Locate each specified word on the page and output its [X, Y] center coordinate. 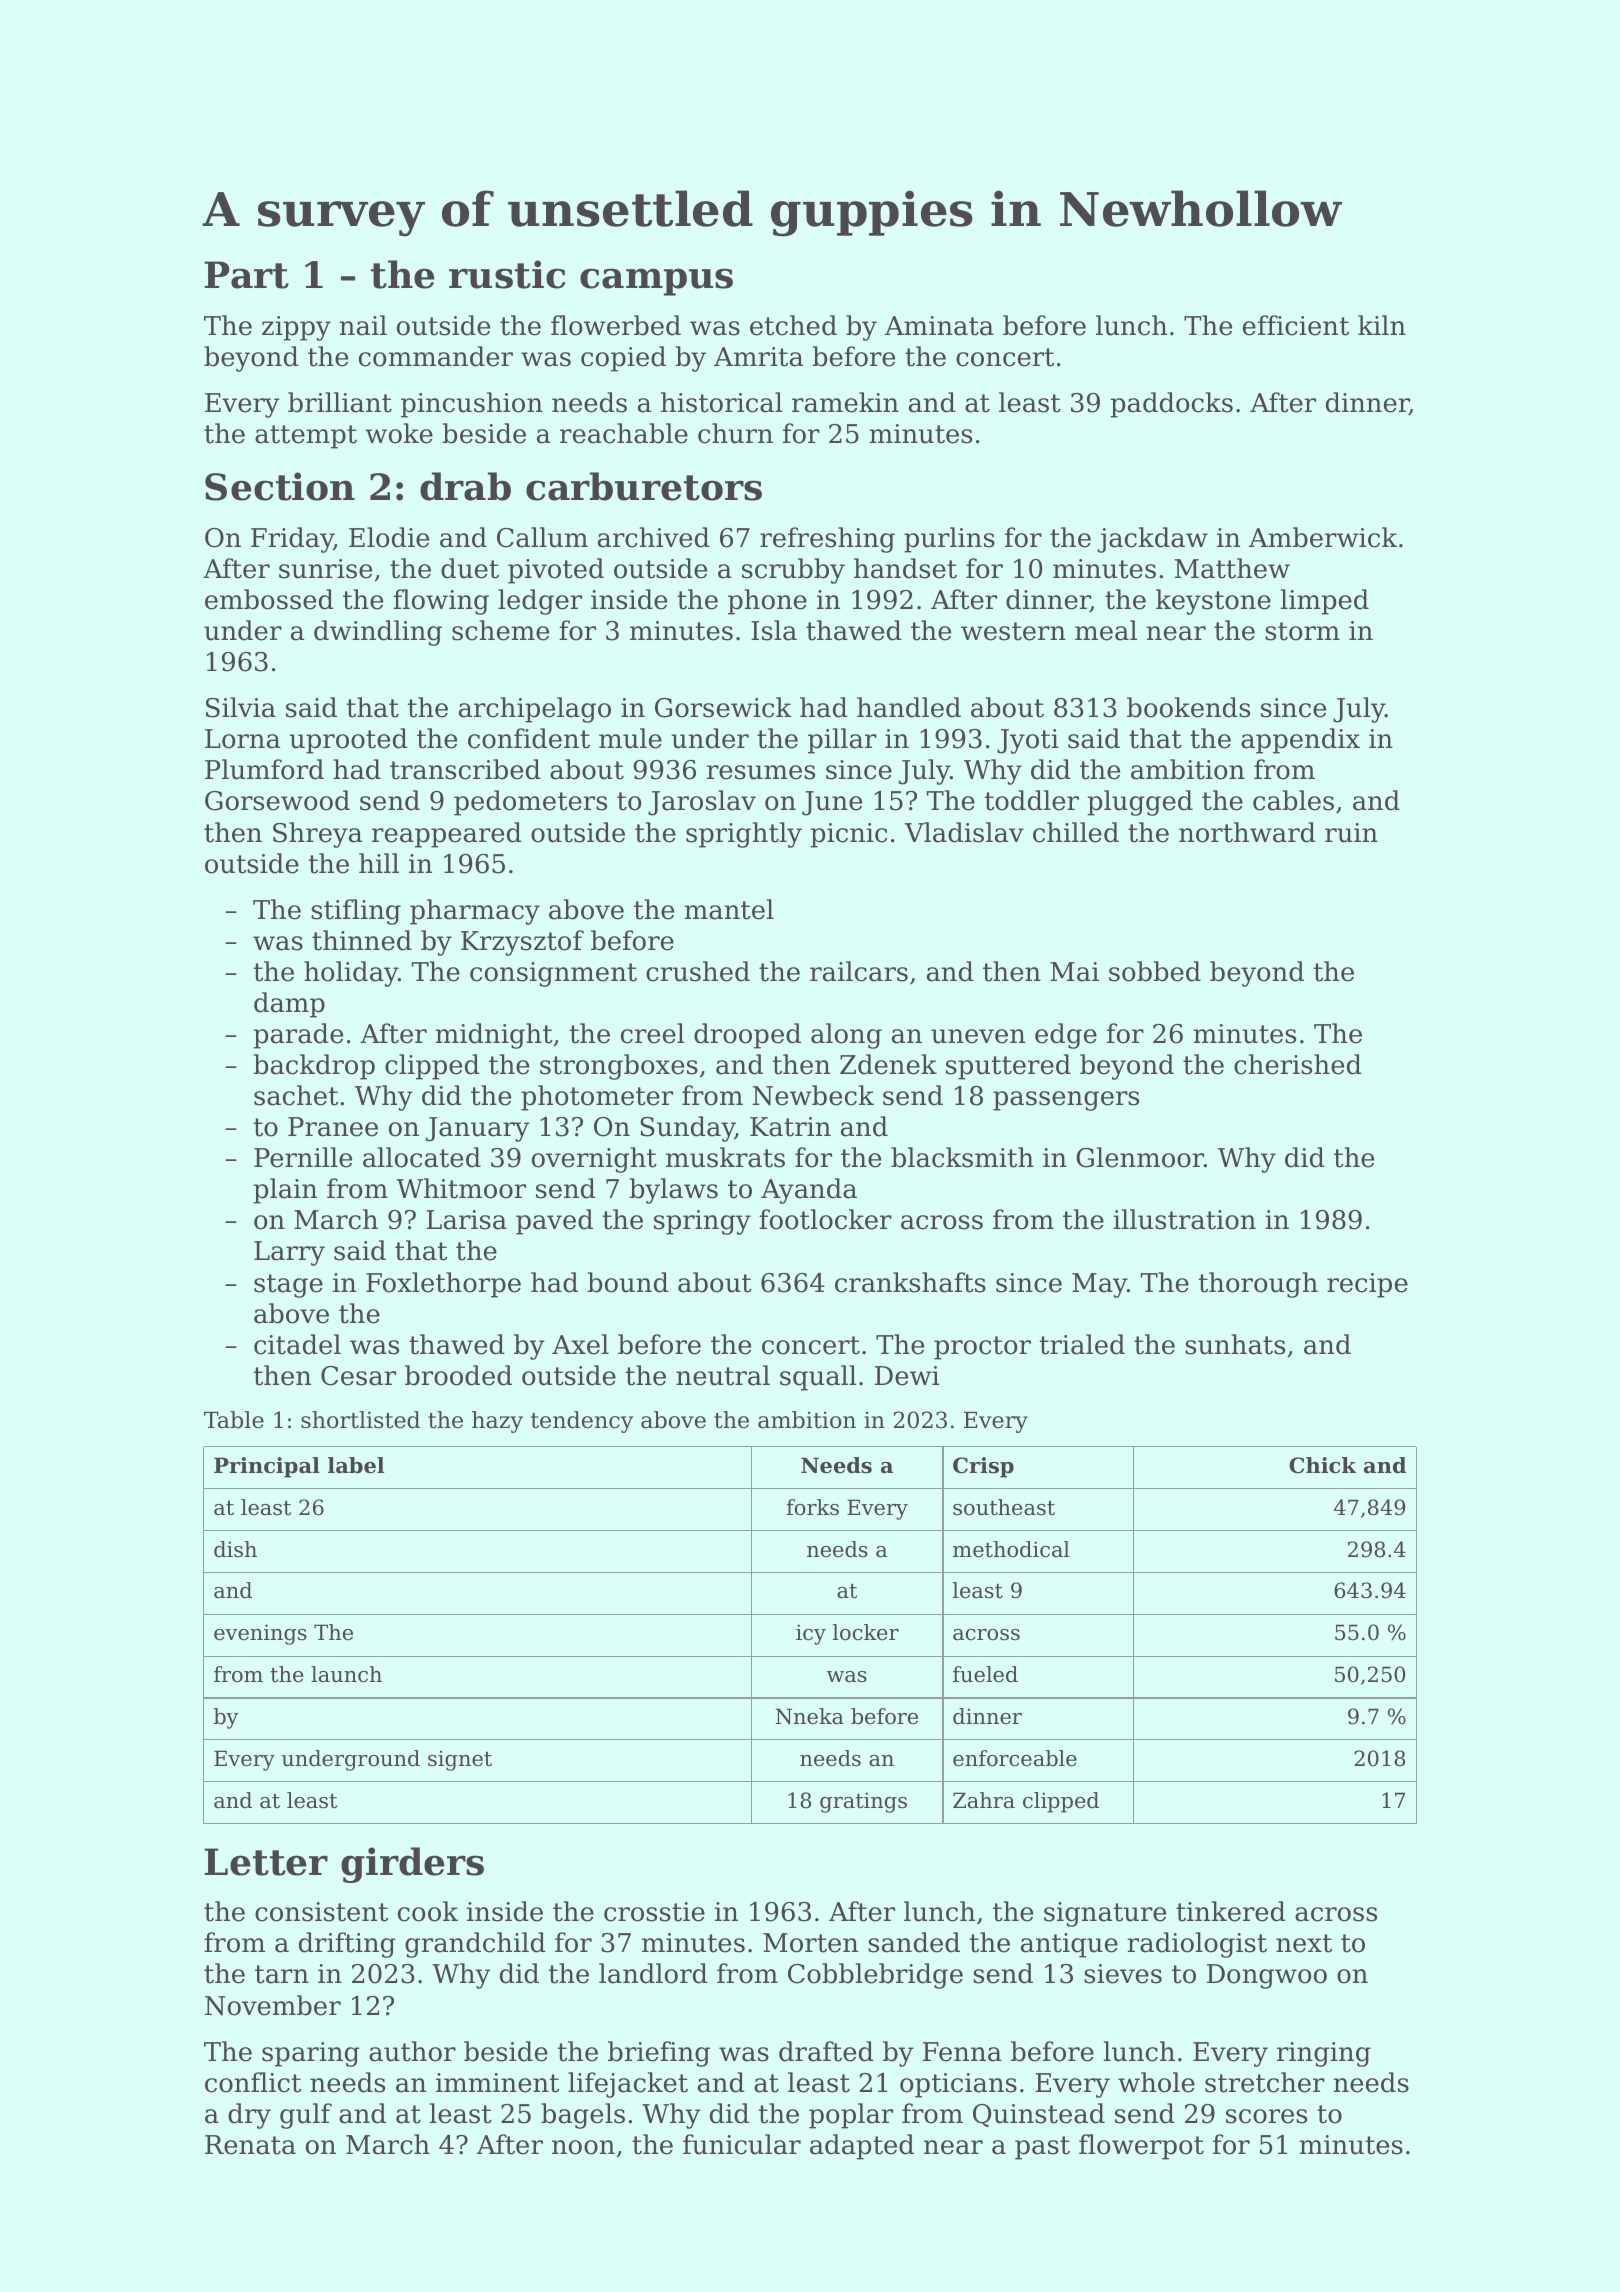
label [356, 1465]
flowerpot [1141, 2147]
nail [363, 325]
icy [811, 1634]
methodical [1011, 1549]
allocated [422, 1157]
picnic [849, 835]
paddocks [1172, 405]
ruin [1351, 833]
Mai [1074, 972]
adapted [862, 2147]
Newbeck [813, 1095]
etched [793, 325]
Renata [250, 2145]
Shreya [317, 835]
